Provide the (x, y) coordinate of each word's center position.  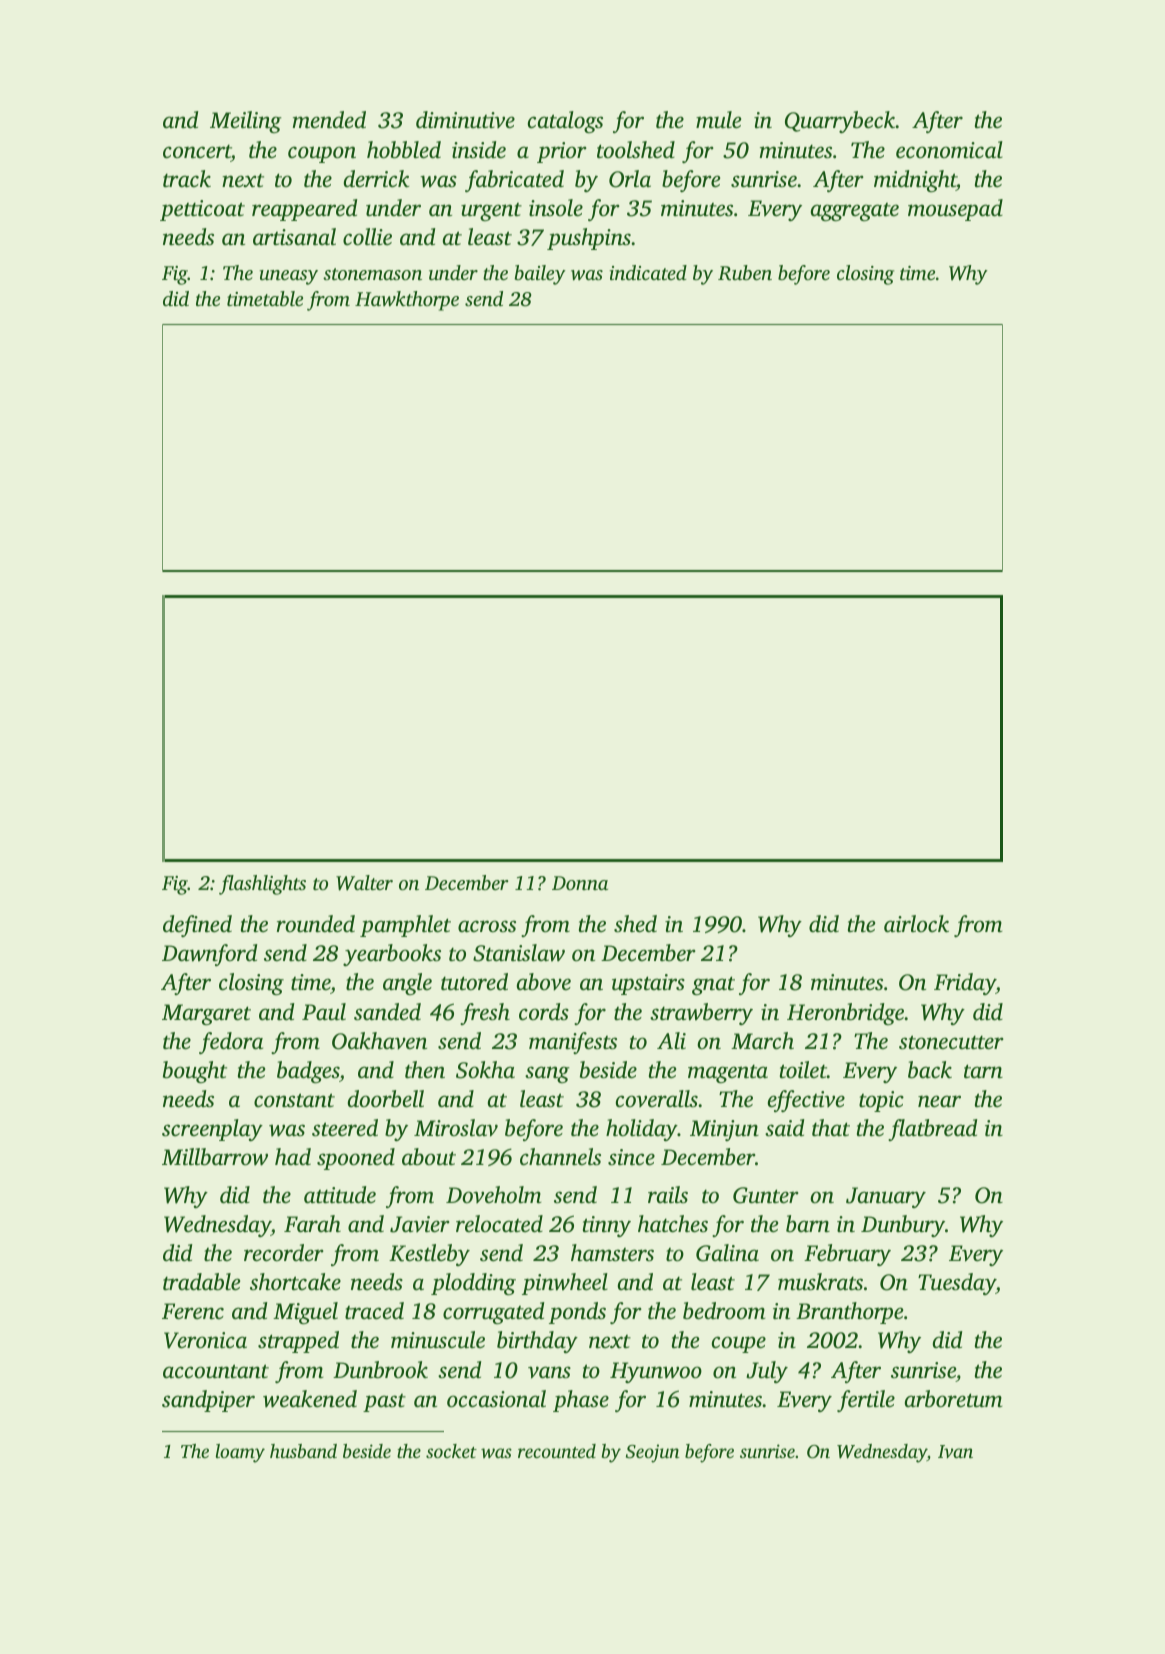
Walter (364, 883)
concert (197, 152)
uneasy (289, 277)
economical (949, 150)
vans (549, 1372)
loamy (240, 1453)
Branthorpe (849, 1313)
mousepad (955, 210)
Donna (580, 883)
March (762, 1041)
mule (718, 120)
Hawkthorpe (407, 301)
